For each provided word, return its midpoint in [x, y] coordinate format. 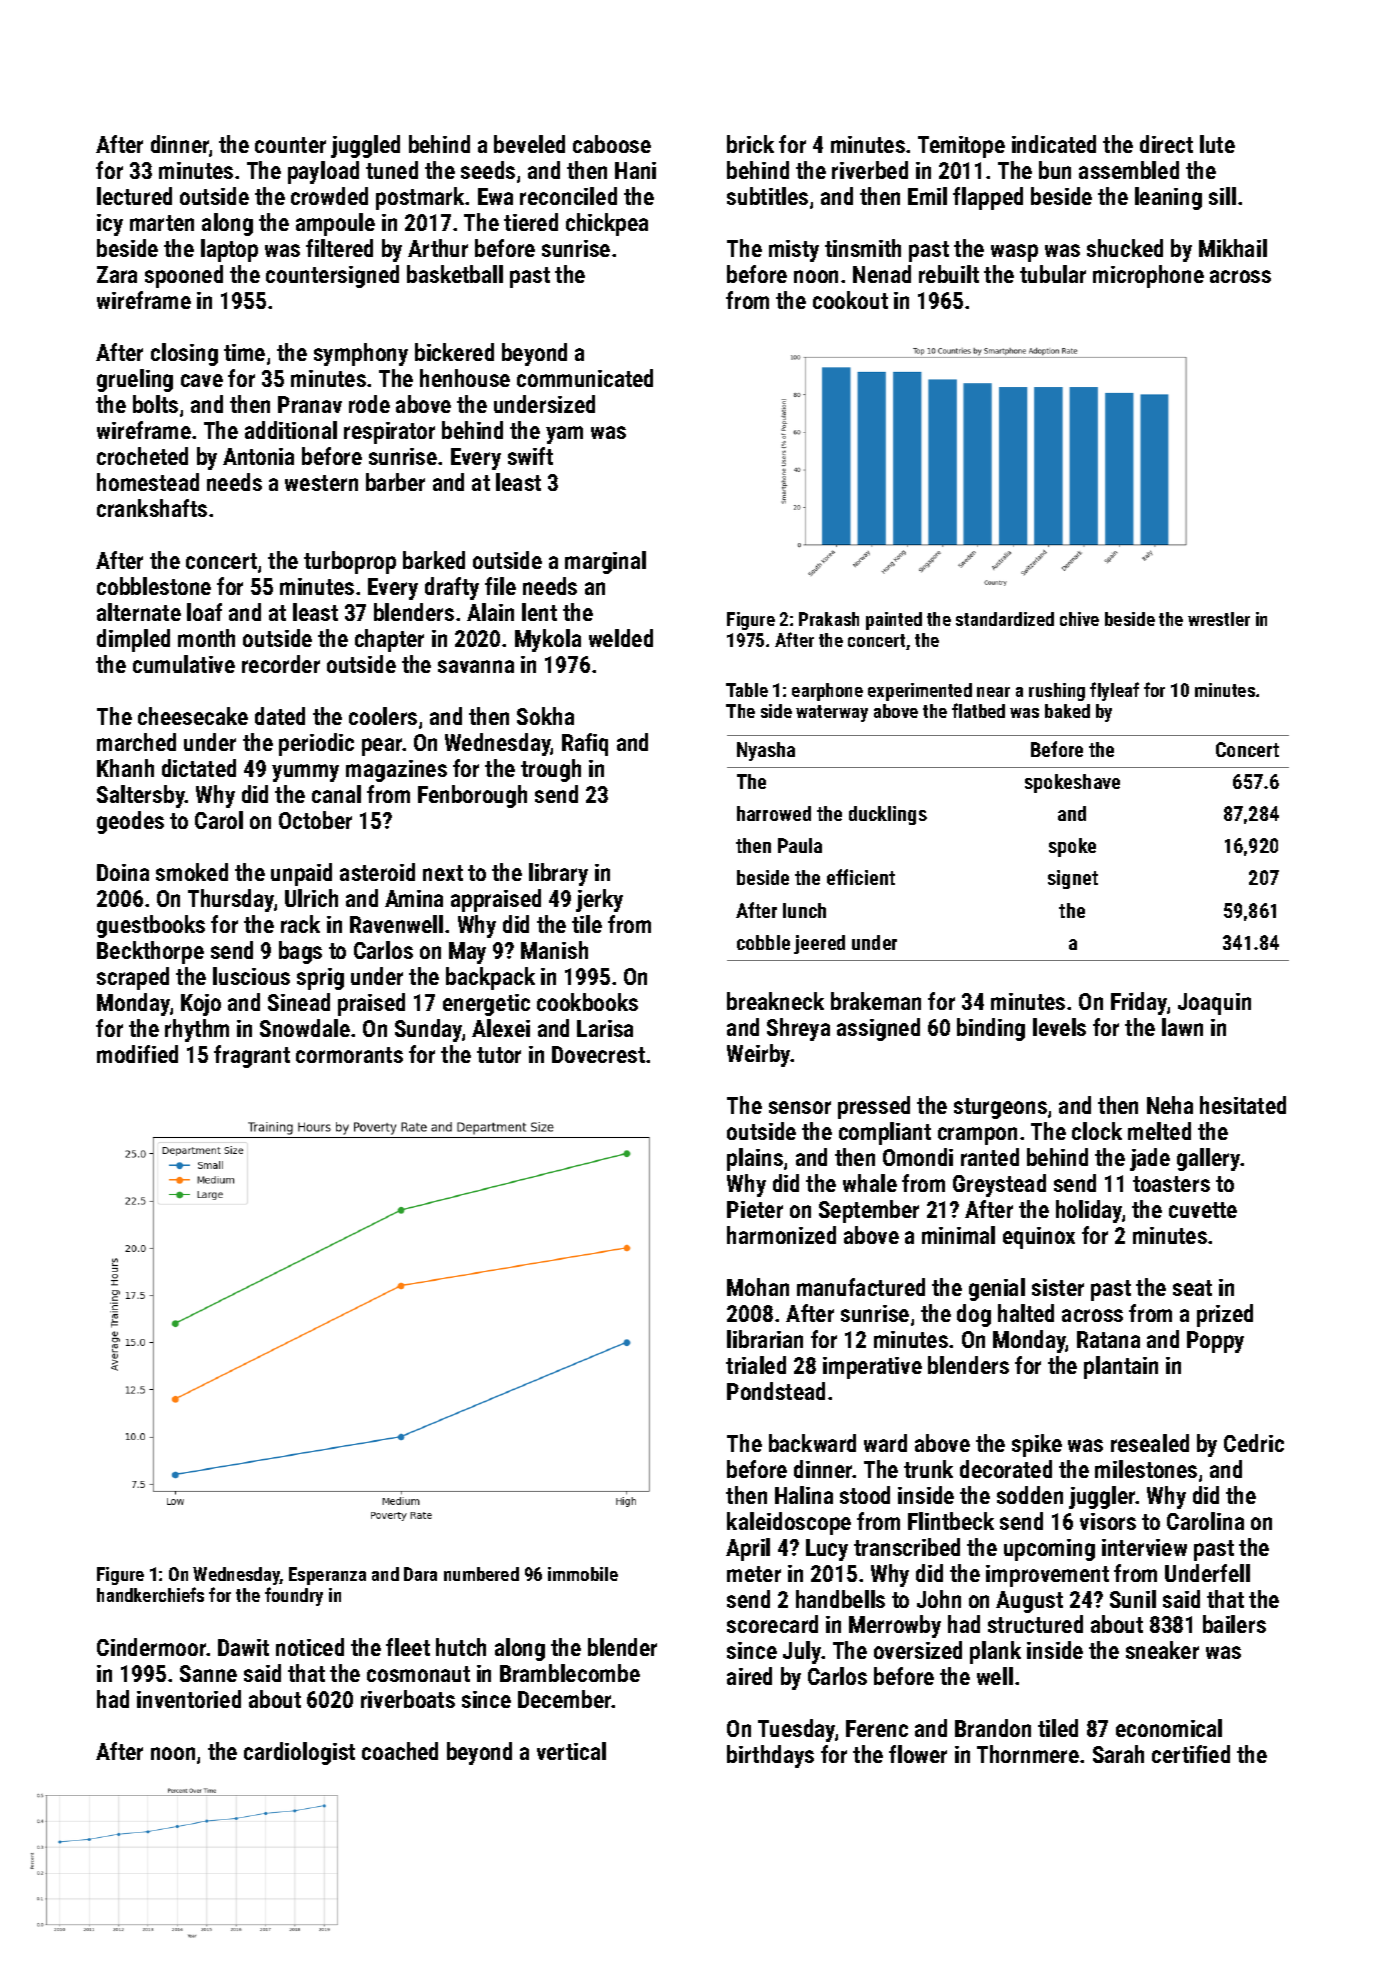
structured [1035, 1624]
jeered [819, 944]
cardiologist [299, 1753]
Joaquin [1214, 1004]
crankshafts [152, 508]
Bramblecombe [570, 1673]
